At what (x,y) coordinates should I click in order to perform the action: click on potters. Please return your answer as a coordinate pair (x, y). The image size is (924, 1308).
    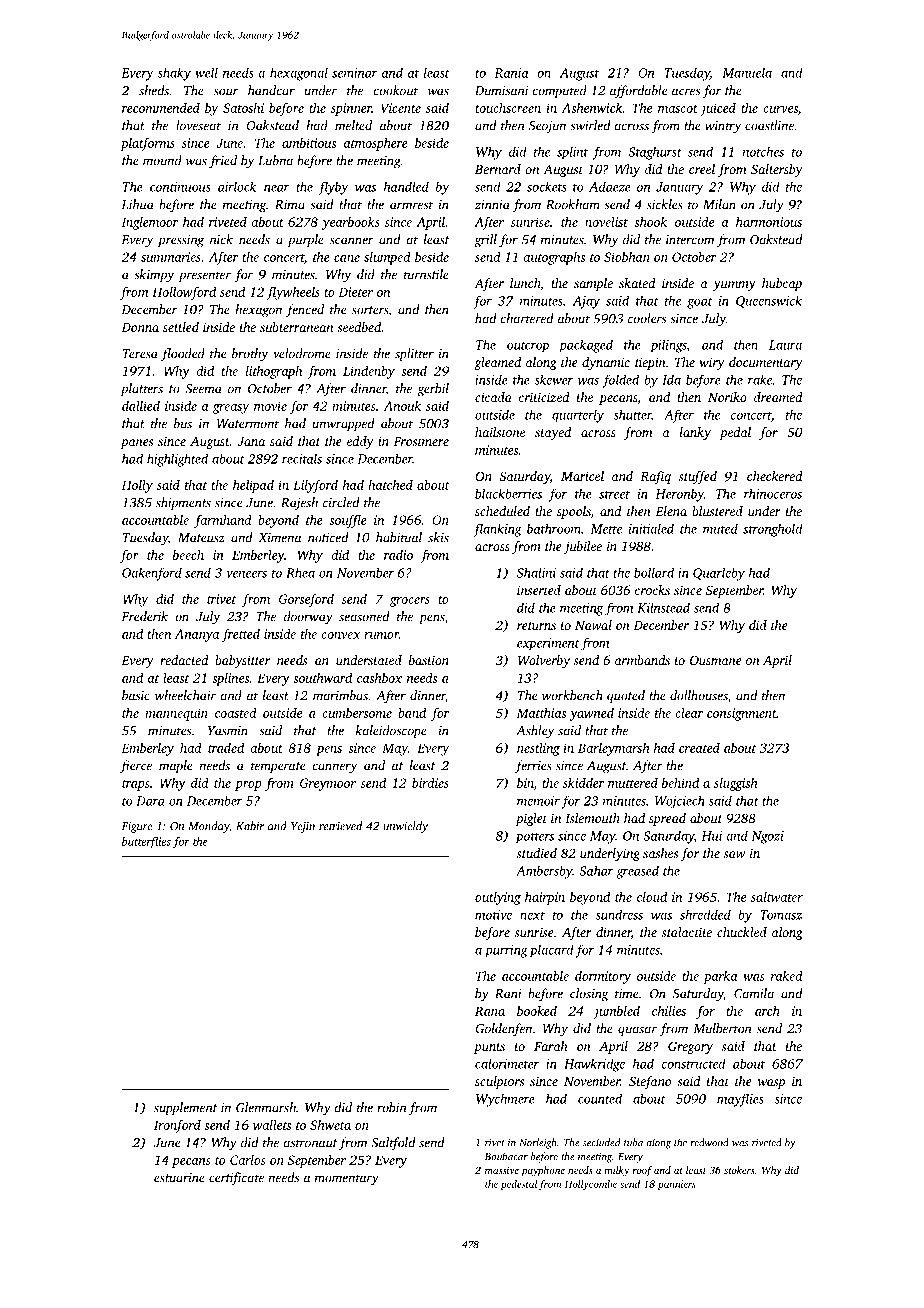
    Looking at the image, I should click on (535, 838).
